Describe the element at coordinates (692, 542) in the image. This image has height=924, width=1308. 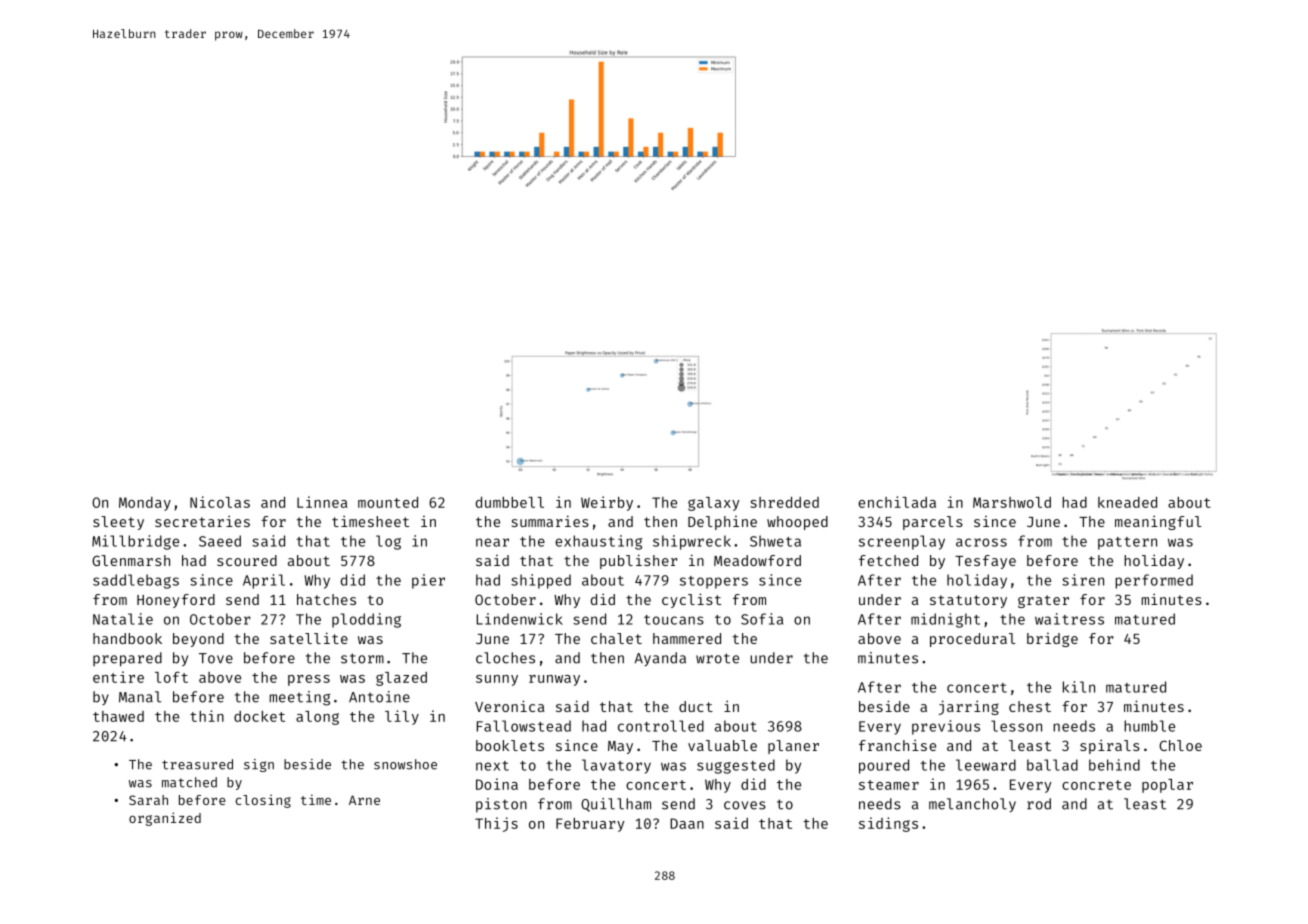
I see `shipwreck` at that location.
